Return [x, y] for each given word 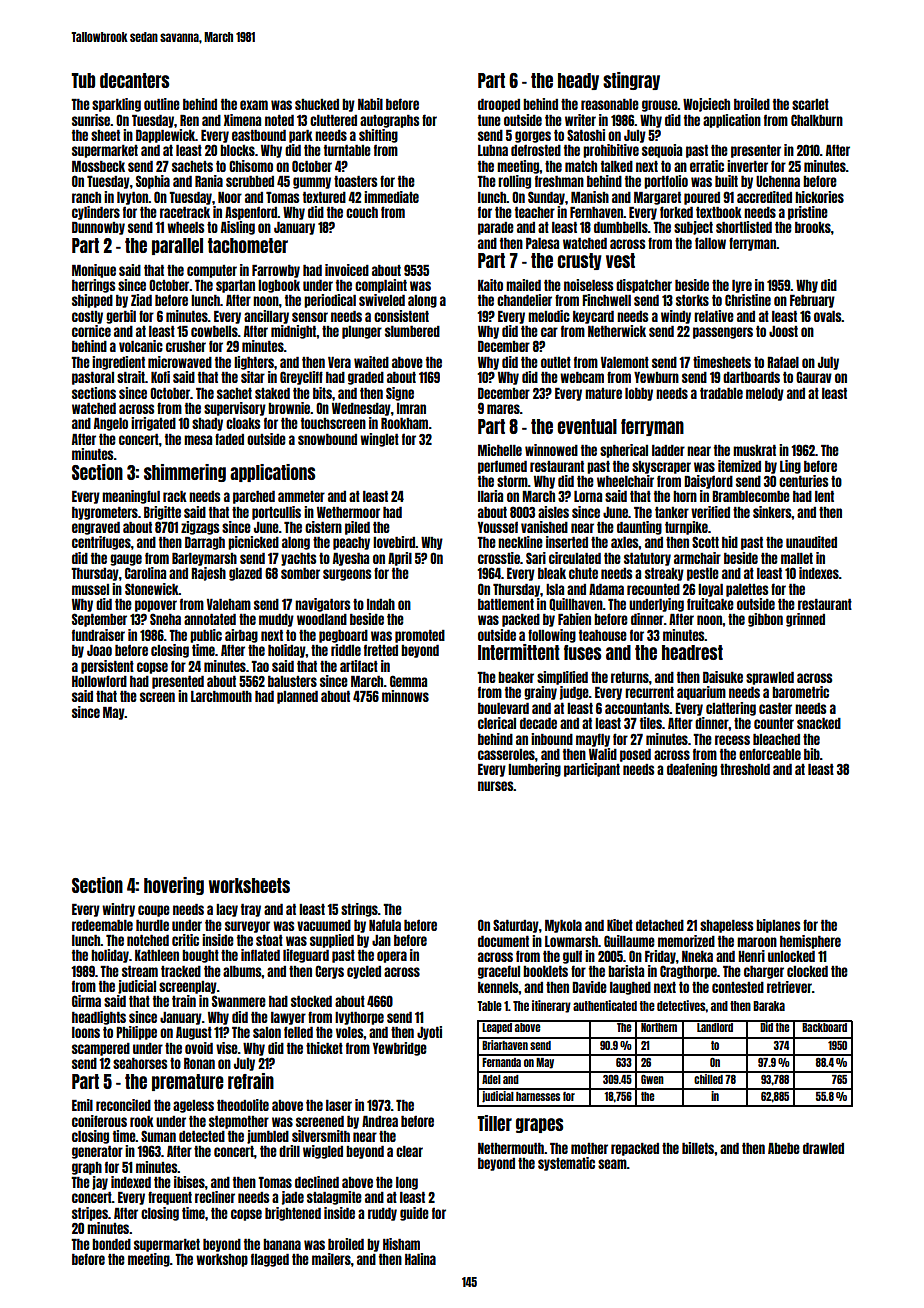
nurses [495, 786]
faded [229, 439]
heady [578, 81]
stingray [631, 81]
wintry [118, 910]
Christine [748, 300]
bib [812, 754]
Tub [83, 80]
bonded [111, 1244]
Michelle [500, 450]
